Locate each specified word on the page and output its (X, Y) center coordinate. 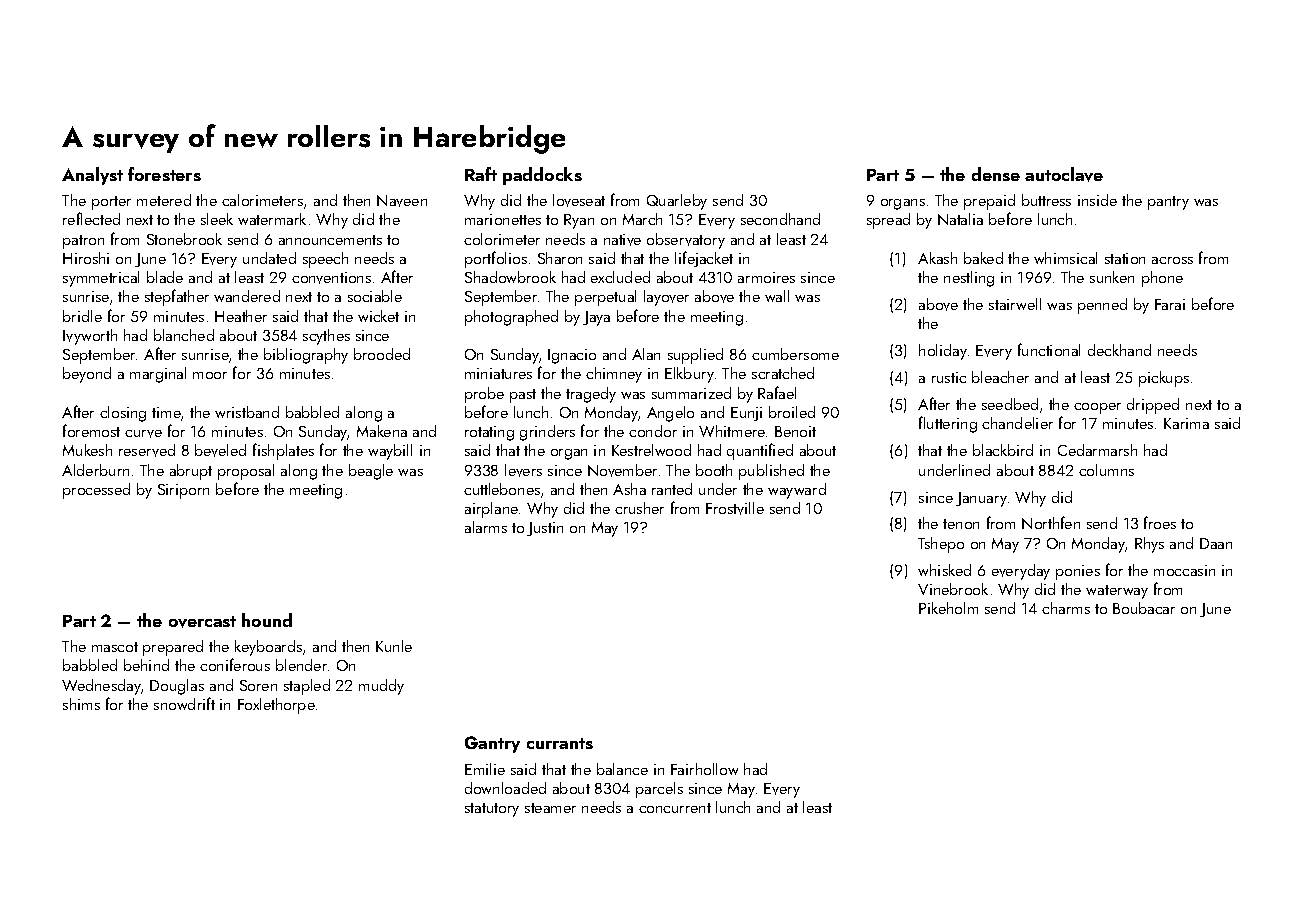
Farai (1170, 304)
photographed (511, 318)
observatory (686, 241)
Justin (545, 529)
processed (96, 491)
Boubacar (1144, 608)
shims (81, 704)
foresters (164, 174)
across (1172, 260)
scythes (326, 337)
